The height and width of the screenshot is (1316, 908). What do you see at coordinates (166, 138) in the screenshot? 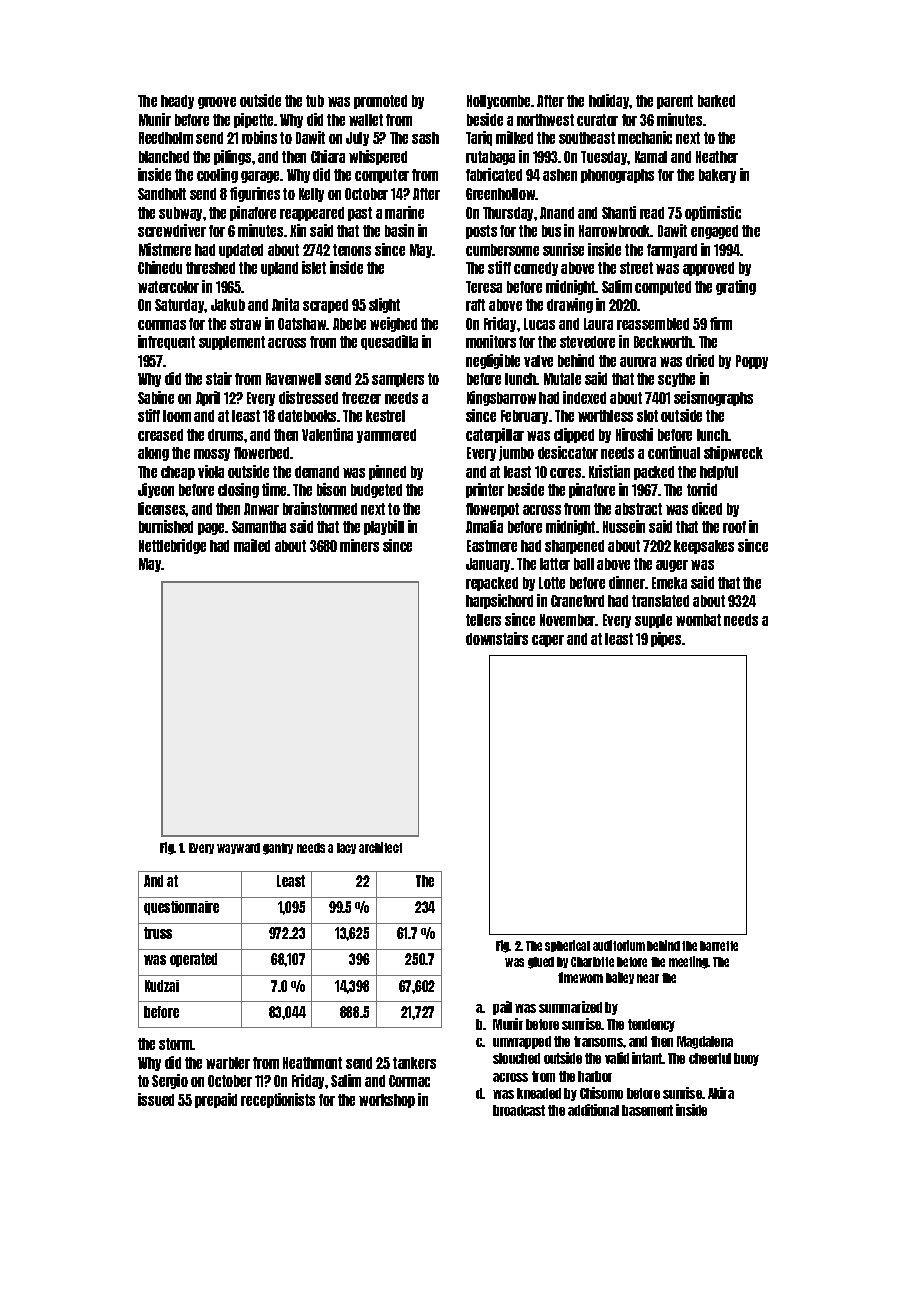
I see `Reedholm` at bounding box center [166, 138].
